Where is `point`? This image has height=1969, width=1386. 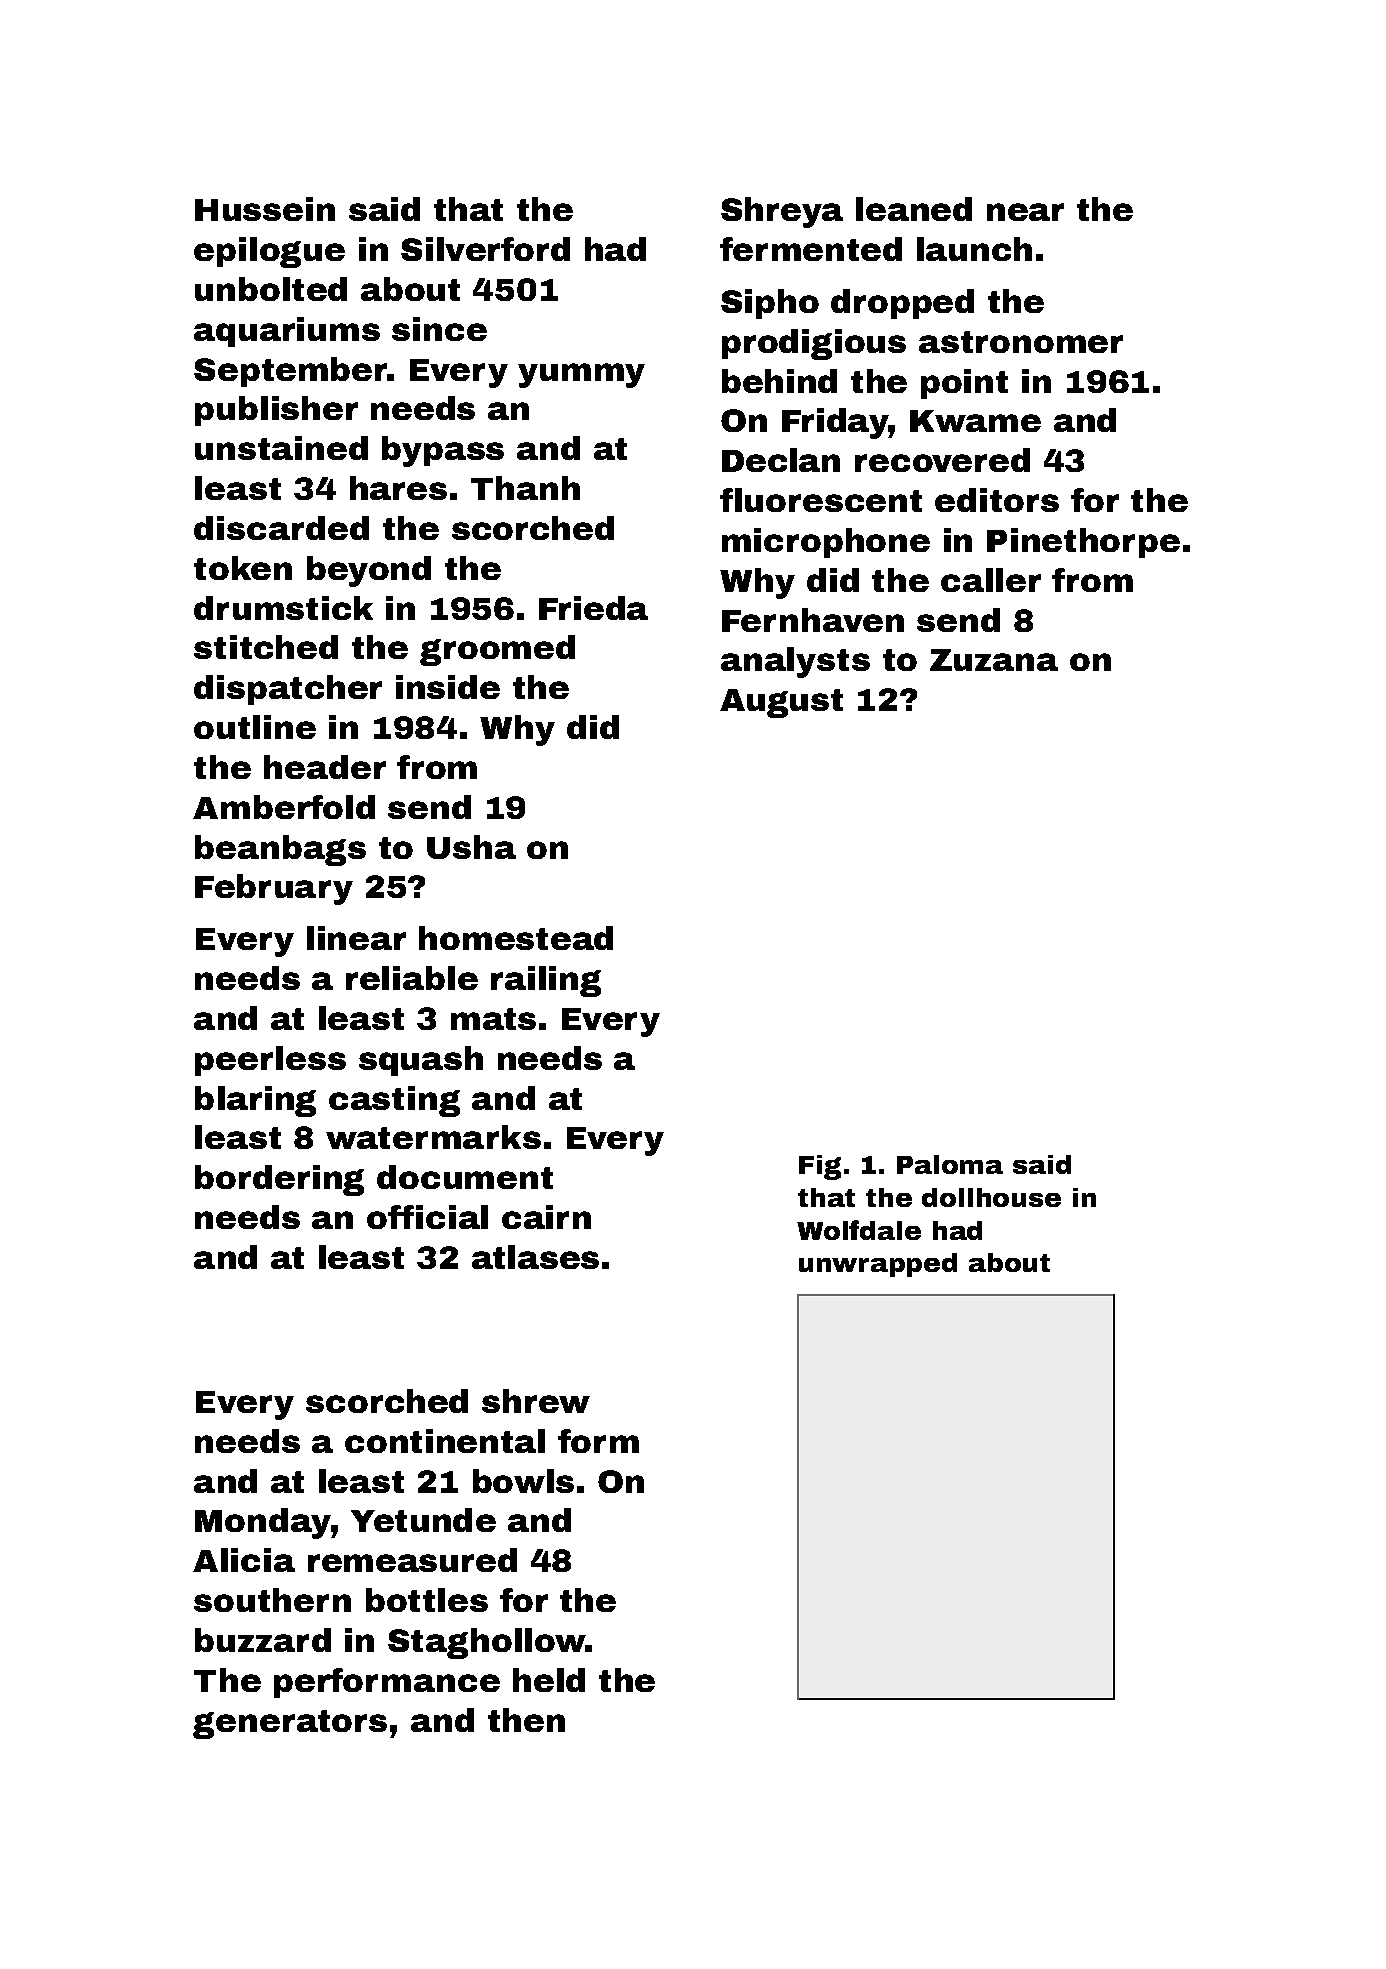 point is located at coordinates (964, 384).
